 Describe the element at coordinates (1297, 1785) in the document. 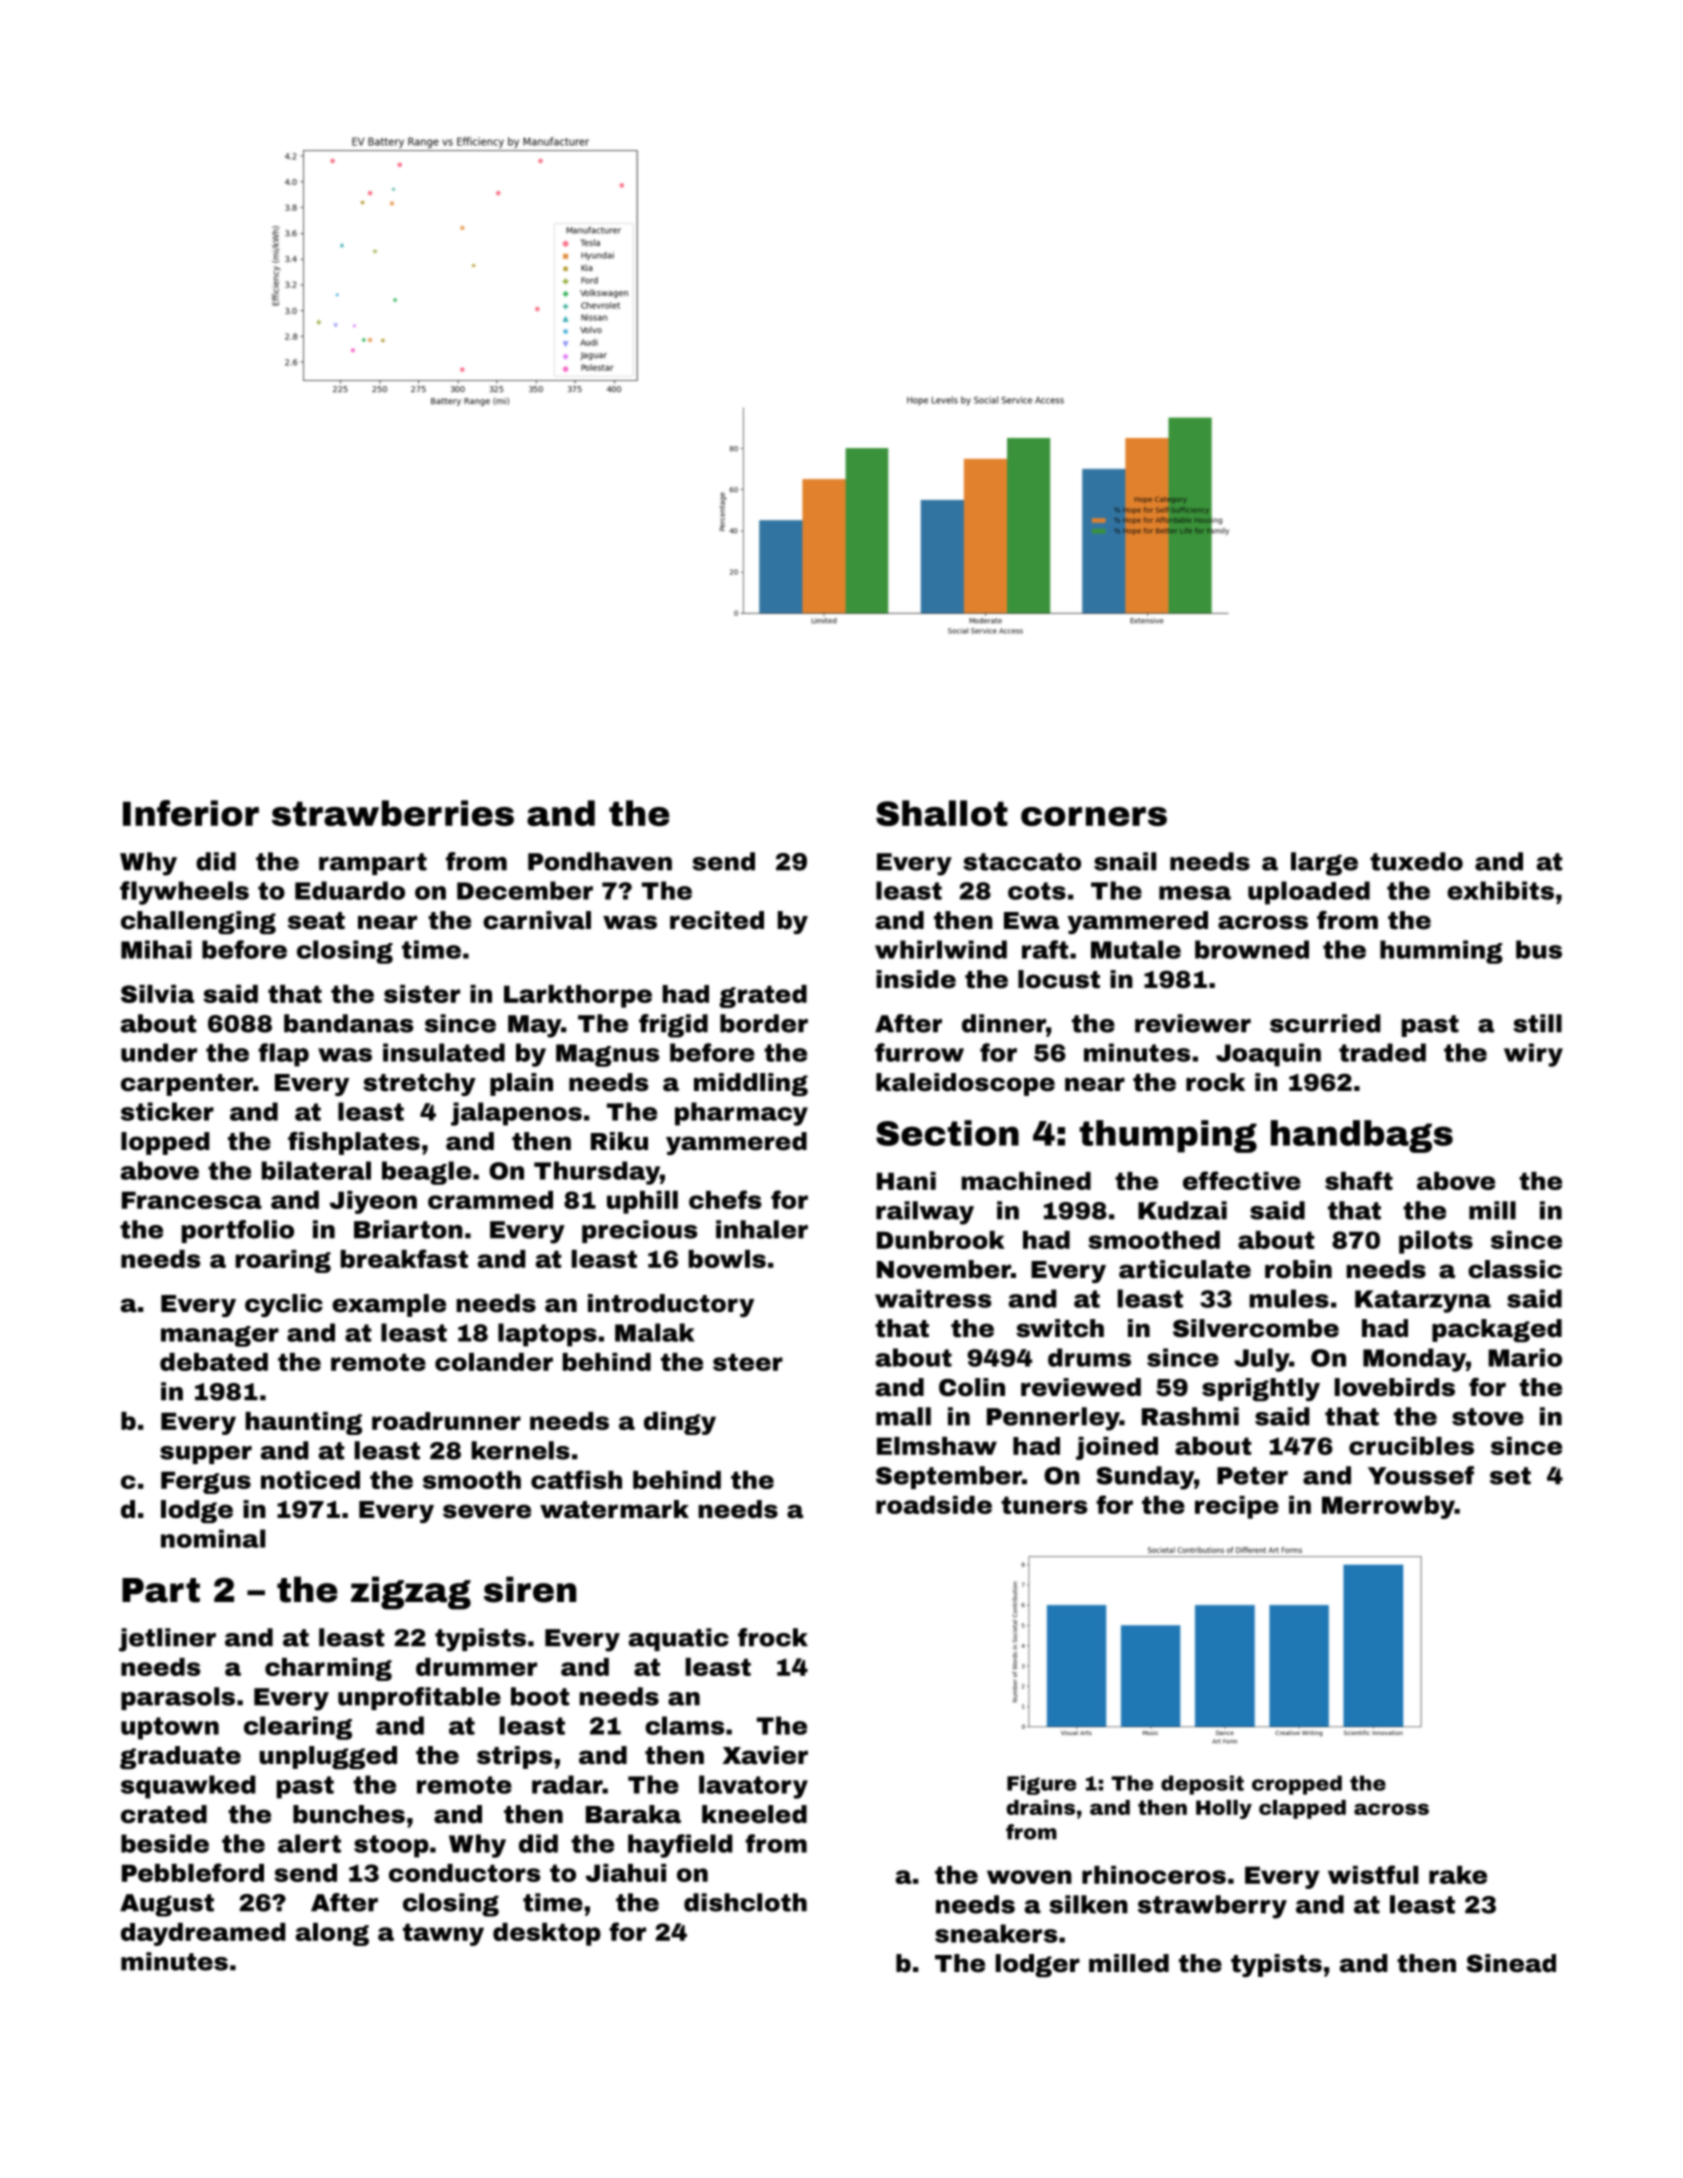

I see `cropped` at that location.
